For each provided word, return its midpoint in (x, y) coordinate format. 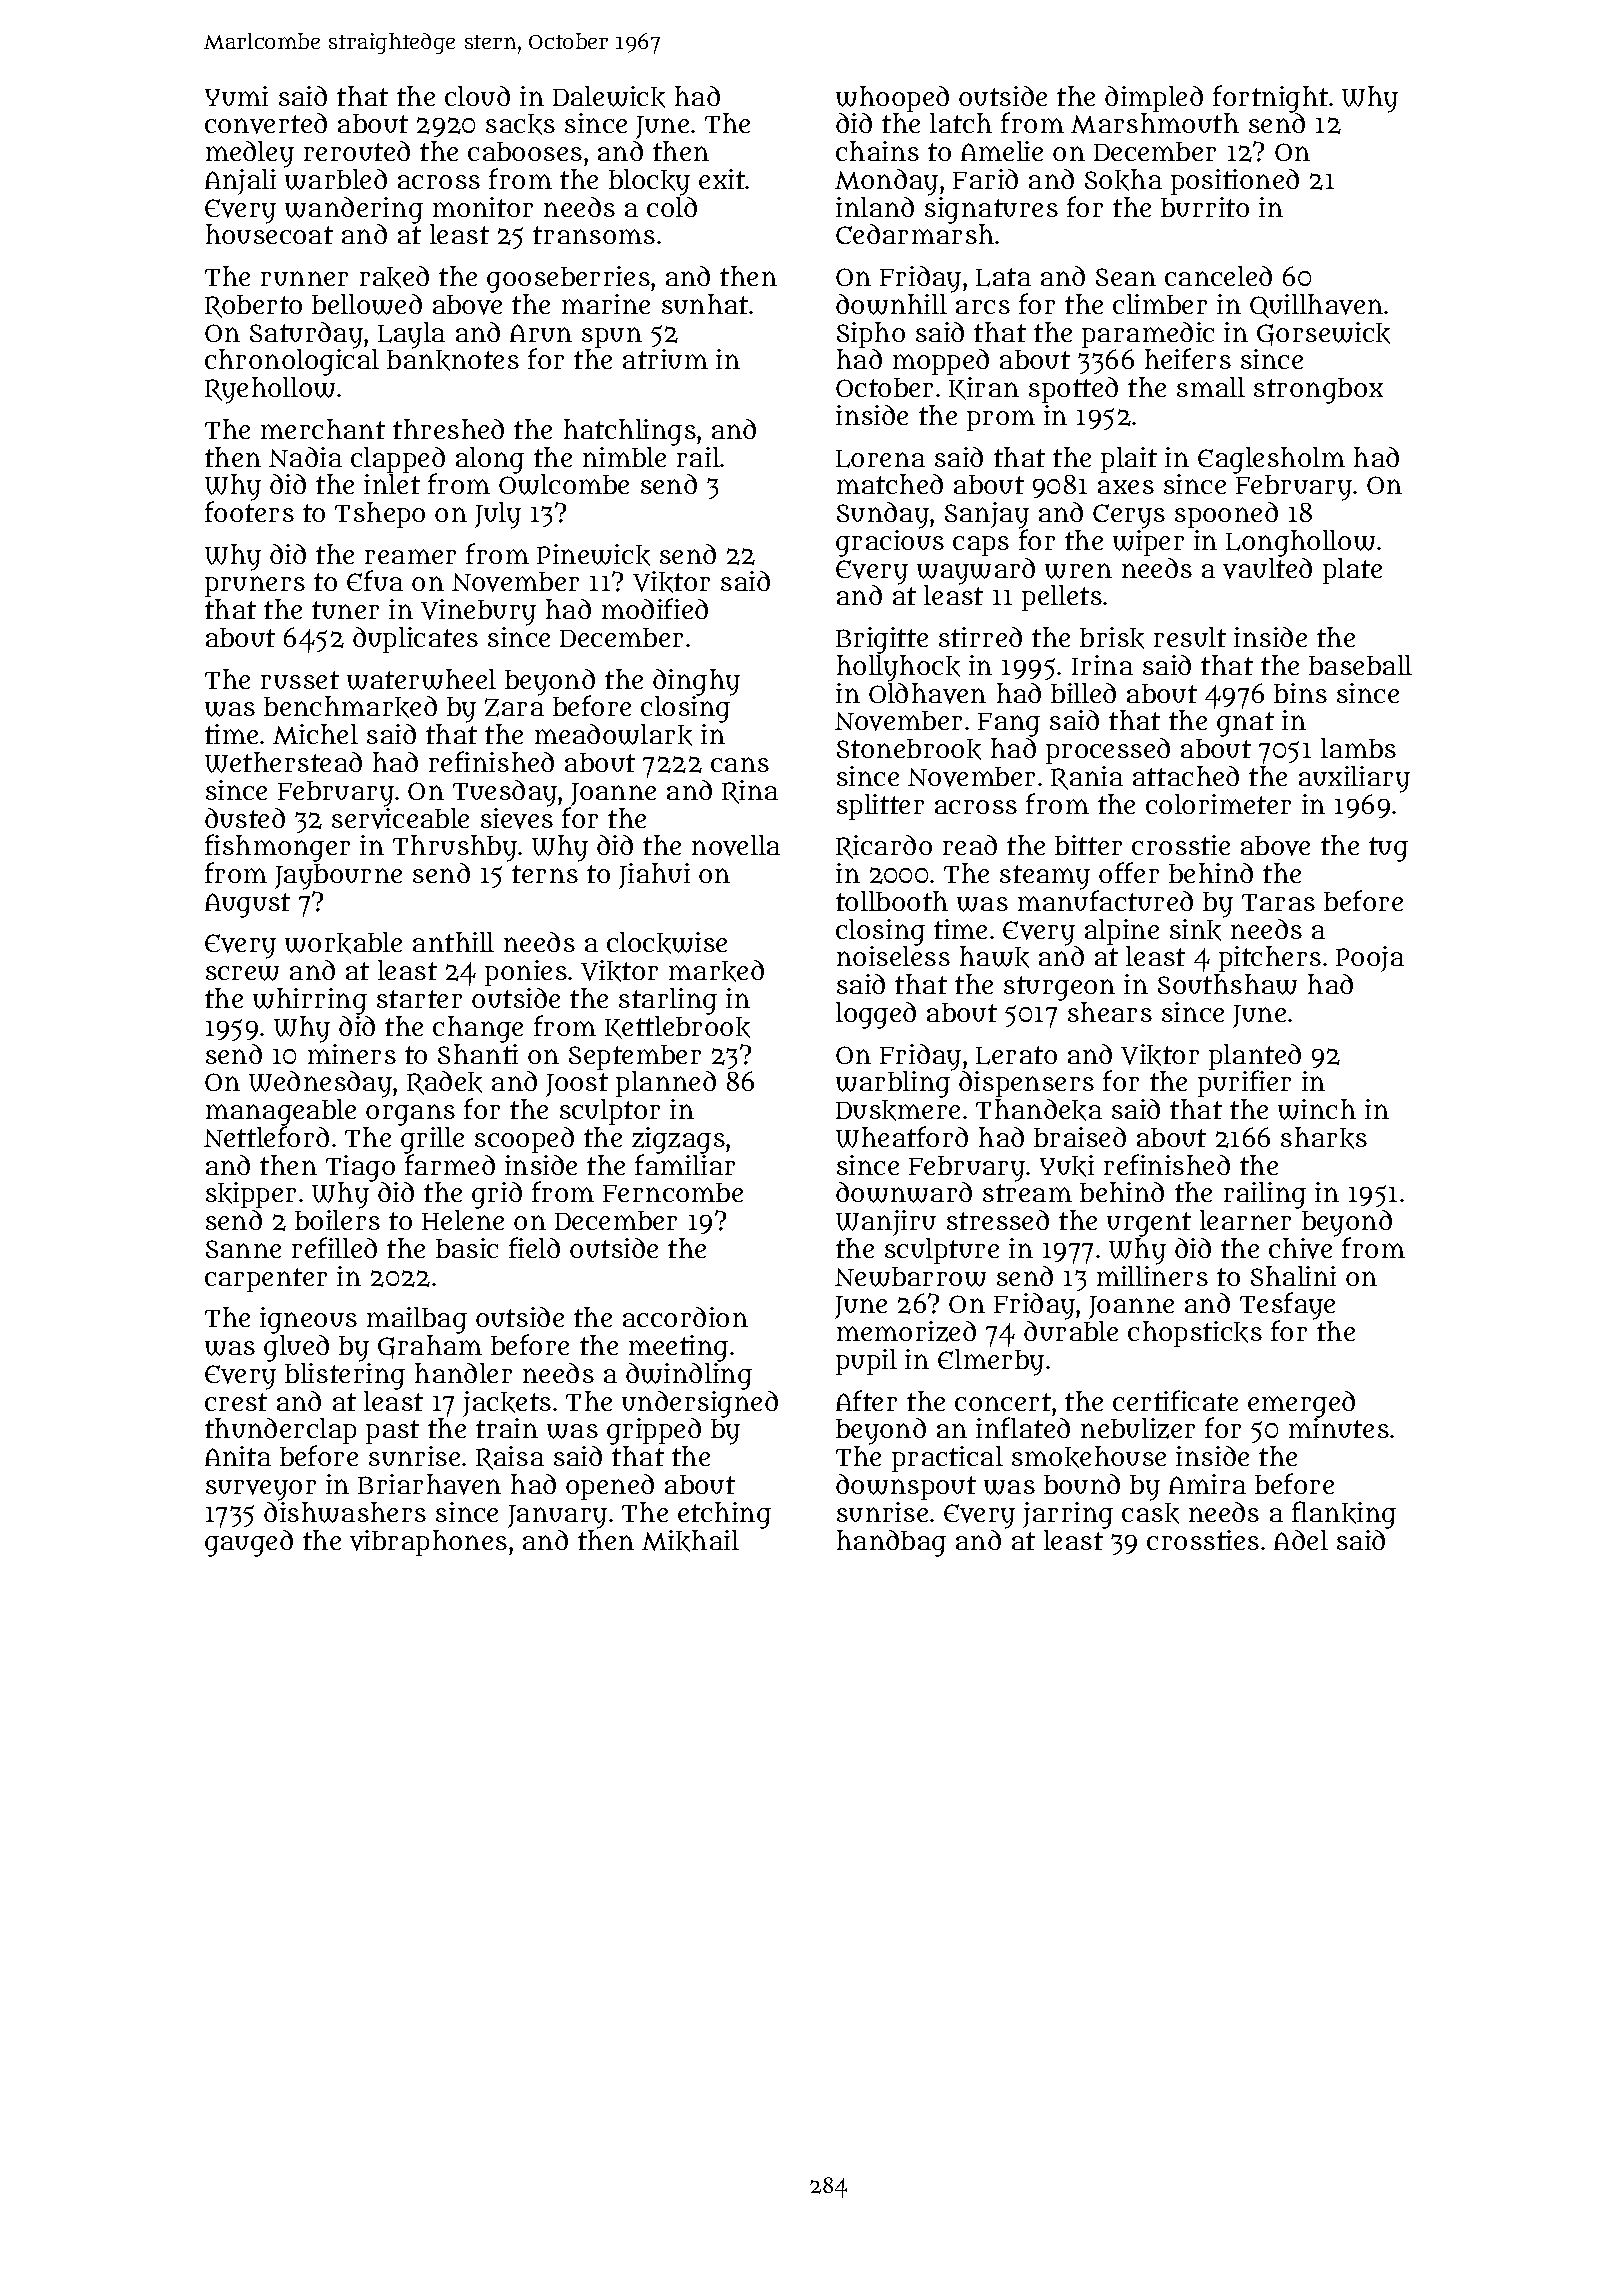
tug (1388, 849)
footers (249, 512)
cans (740, 764)
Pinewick (593, 555)
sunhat (705, 304)
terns (545, 874)
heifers (1188, 358)
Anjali (240, 182)
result (1190, 637)
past (392, 1432)
